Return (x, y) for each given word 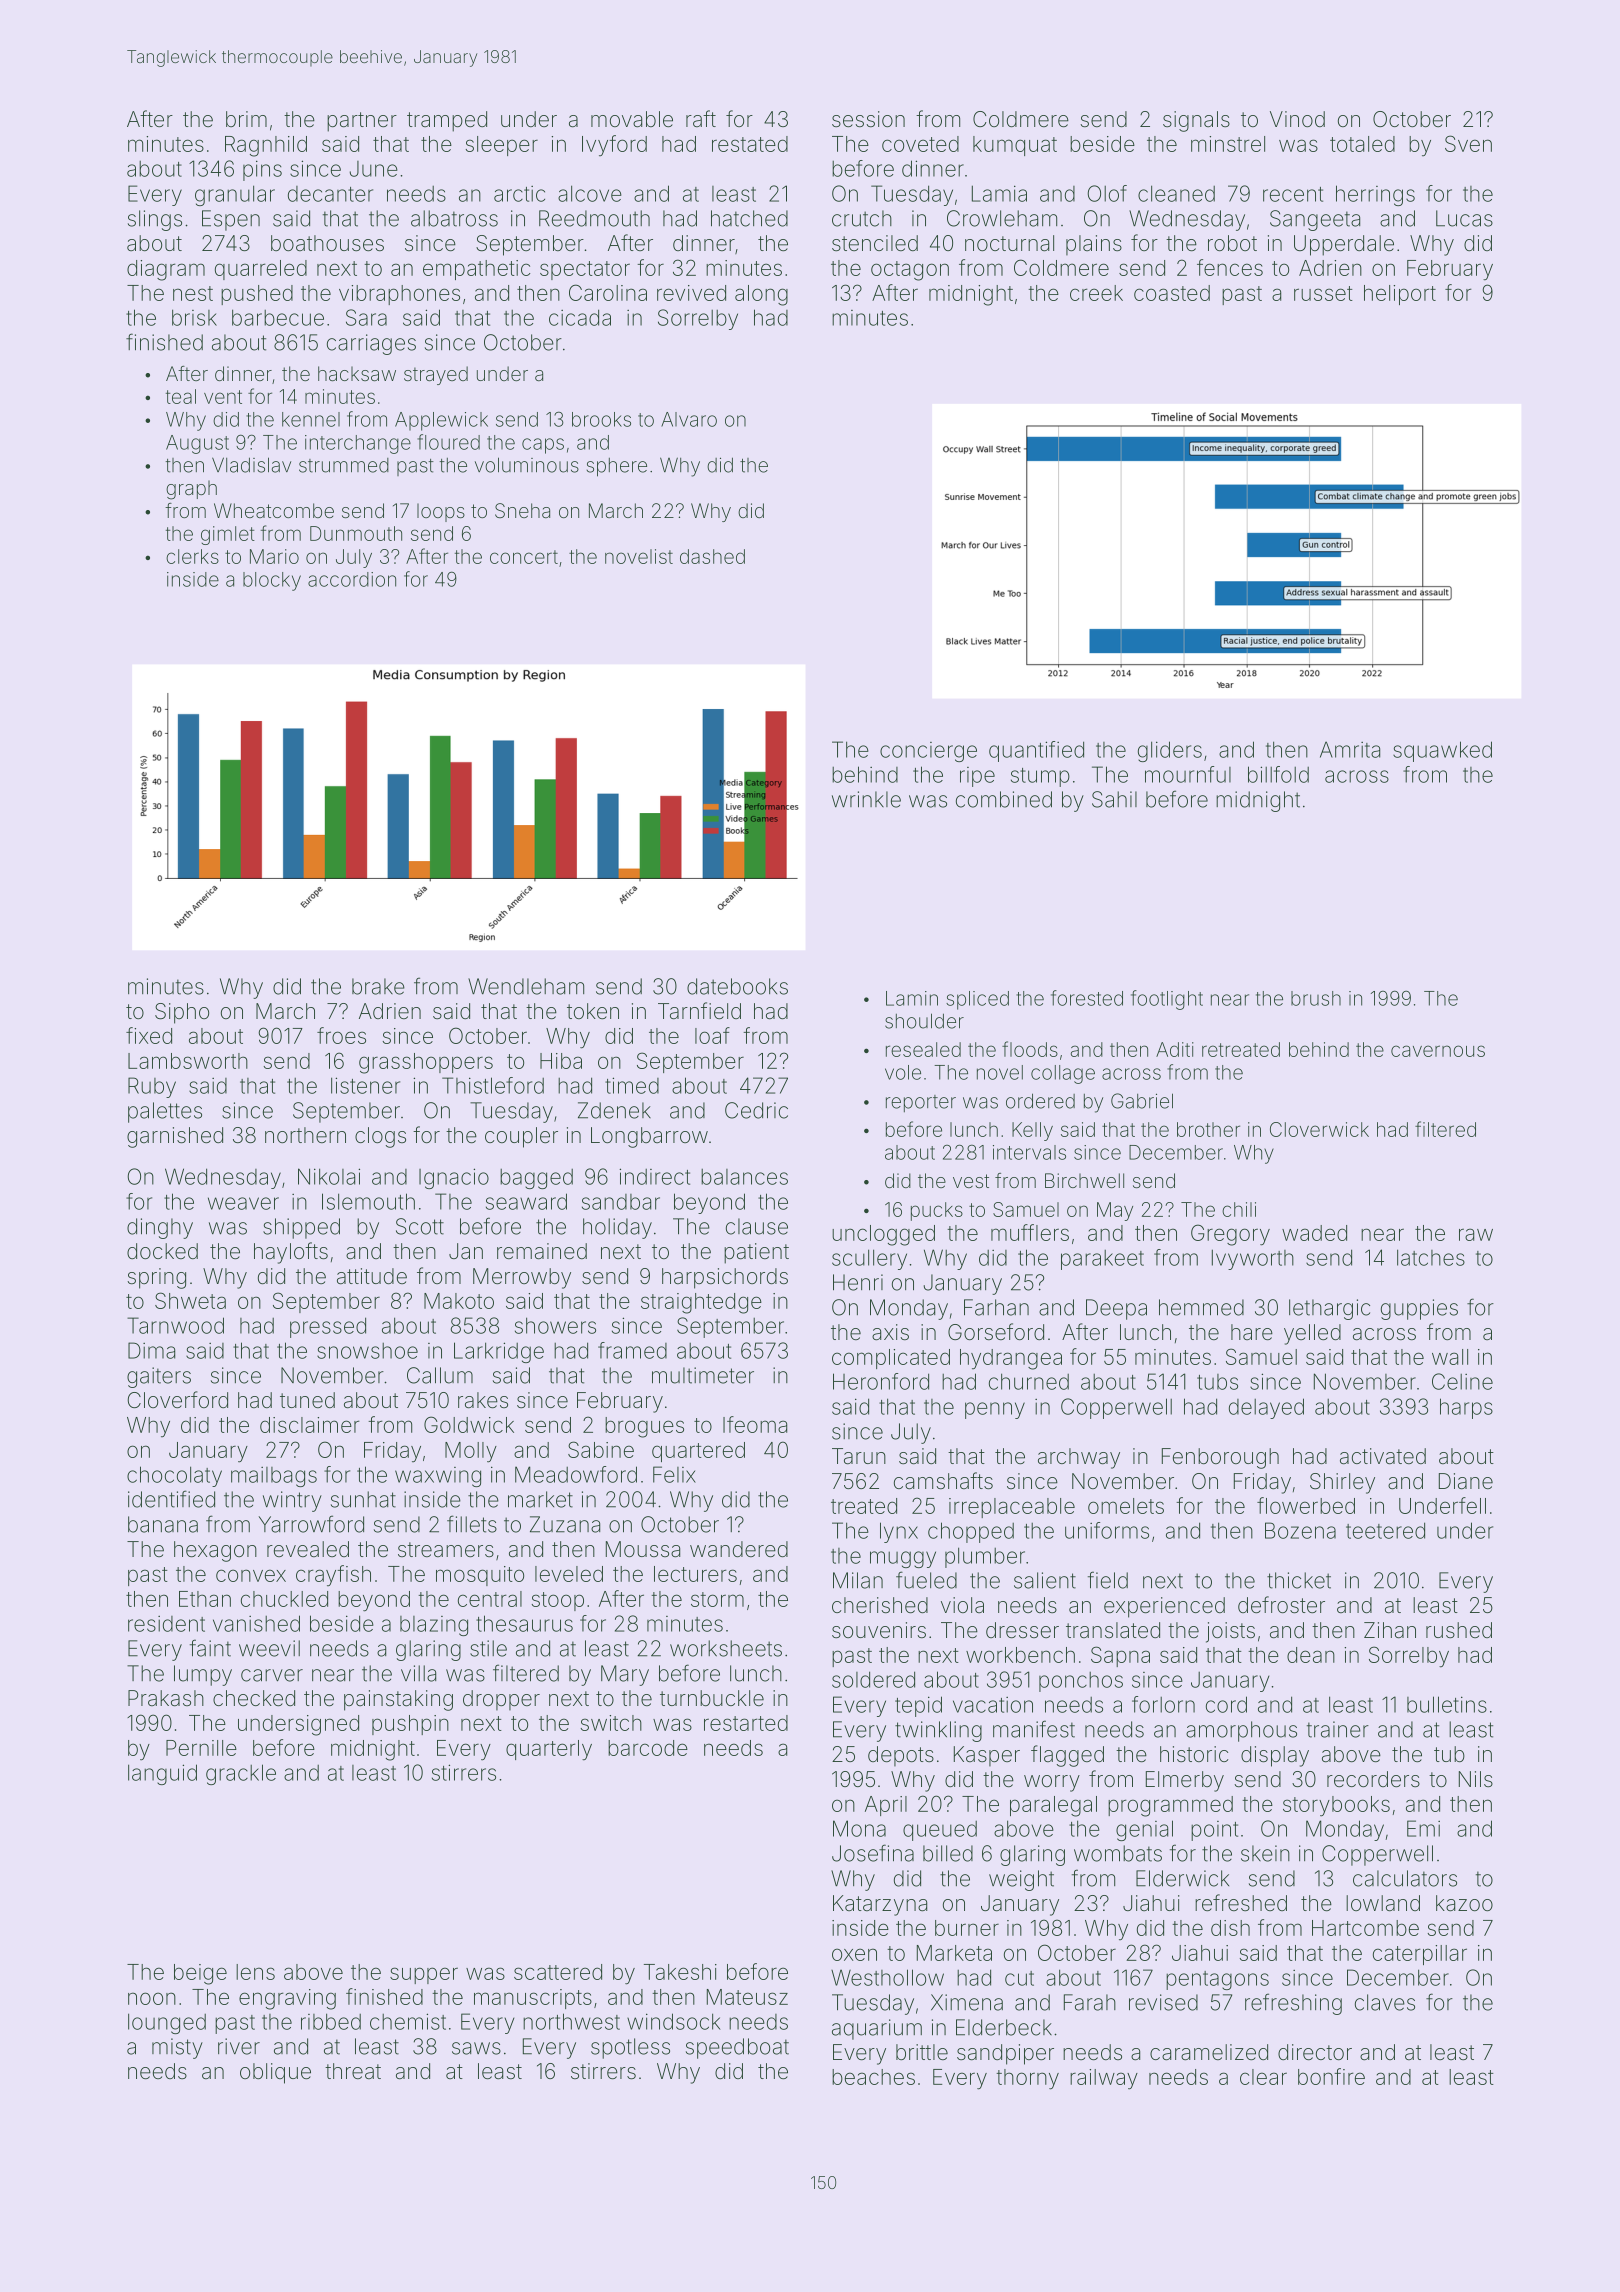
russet (1323, 293)
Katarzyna (880, 1905)
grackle (241, 1774)
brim (246, 119)
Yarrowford (311, 1524)
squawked (1442, 751)
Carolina (608, 292)
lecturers (695, 1574)
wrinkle (866, 799)
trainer (1338, 1729)
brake (378, 986)
